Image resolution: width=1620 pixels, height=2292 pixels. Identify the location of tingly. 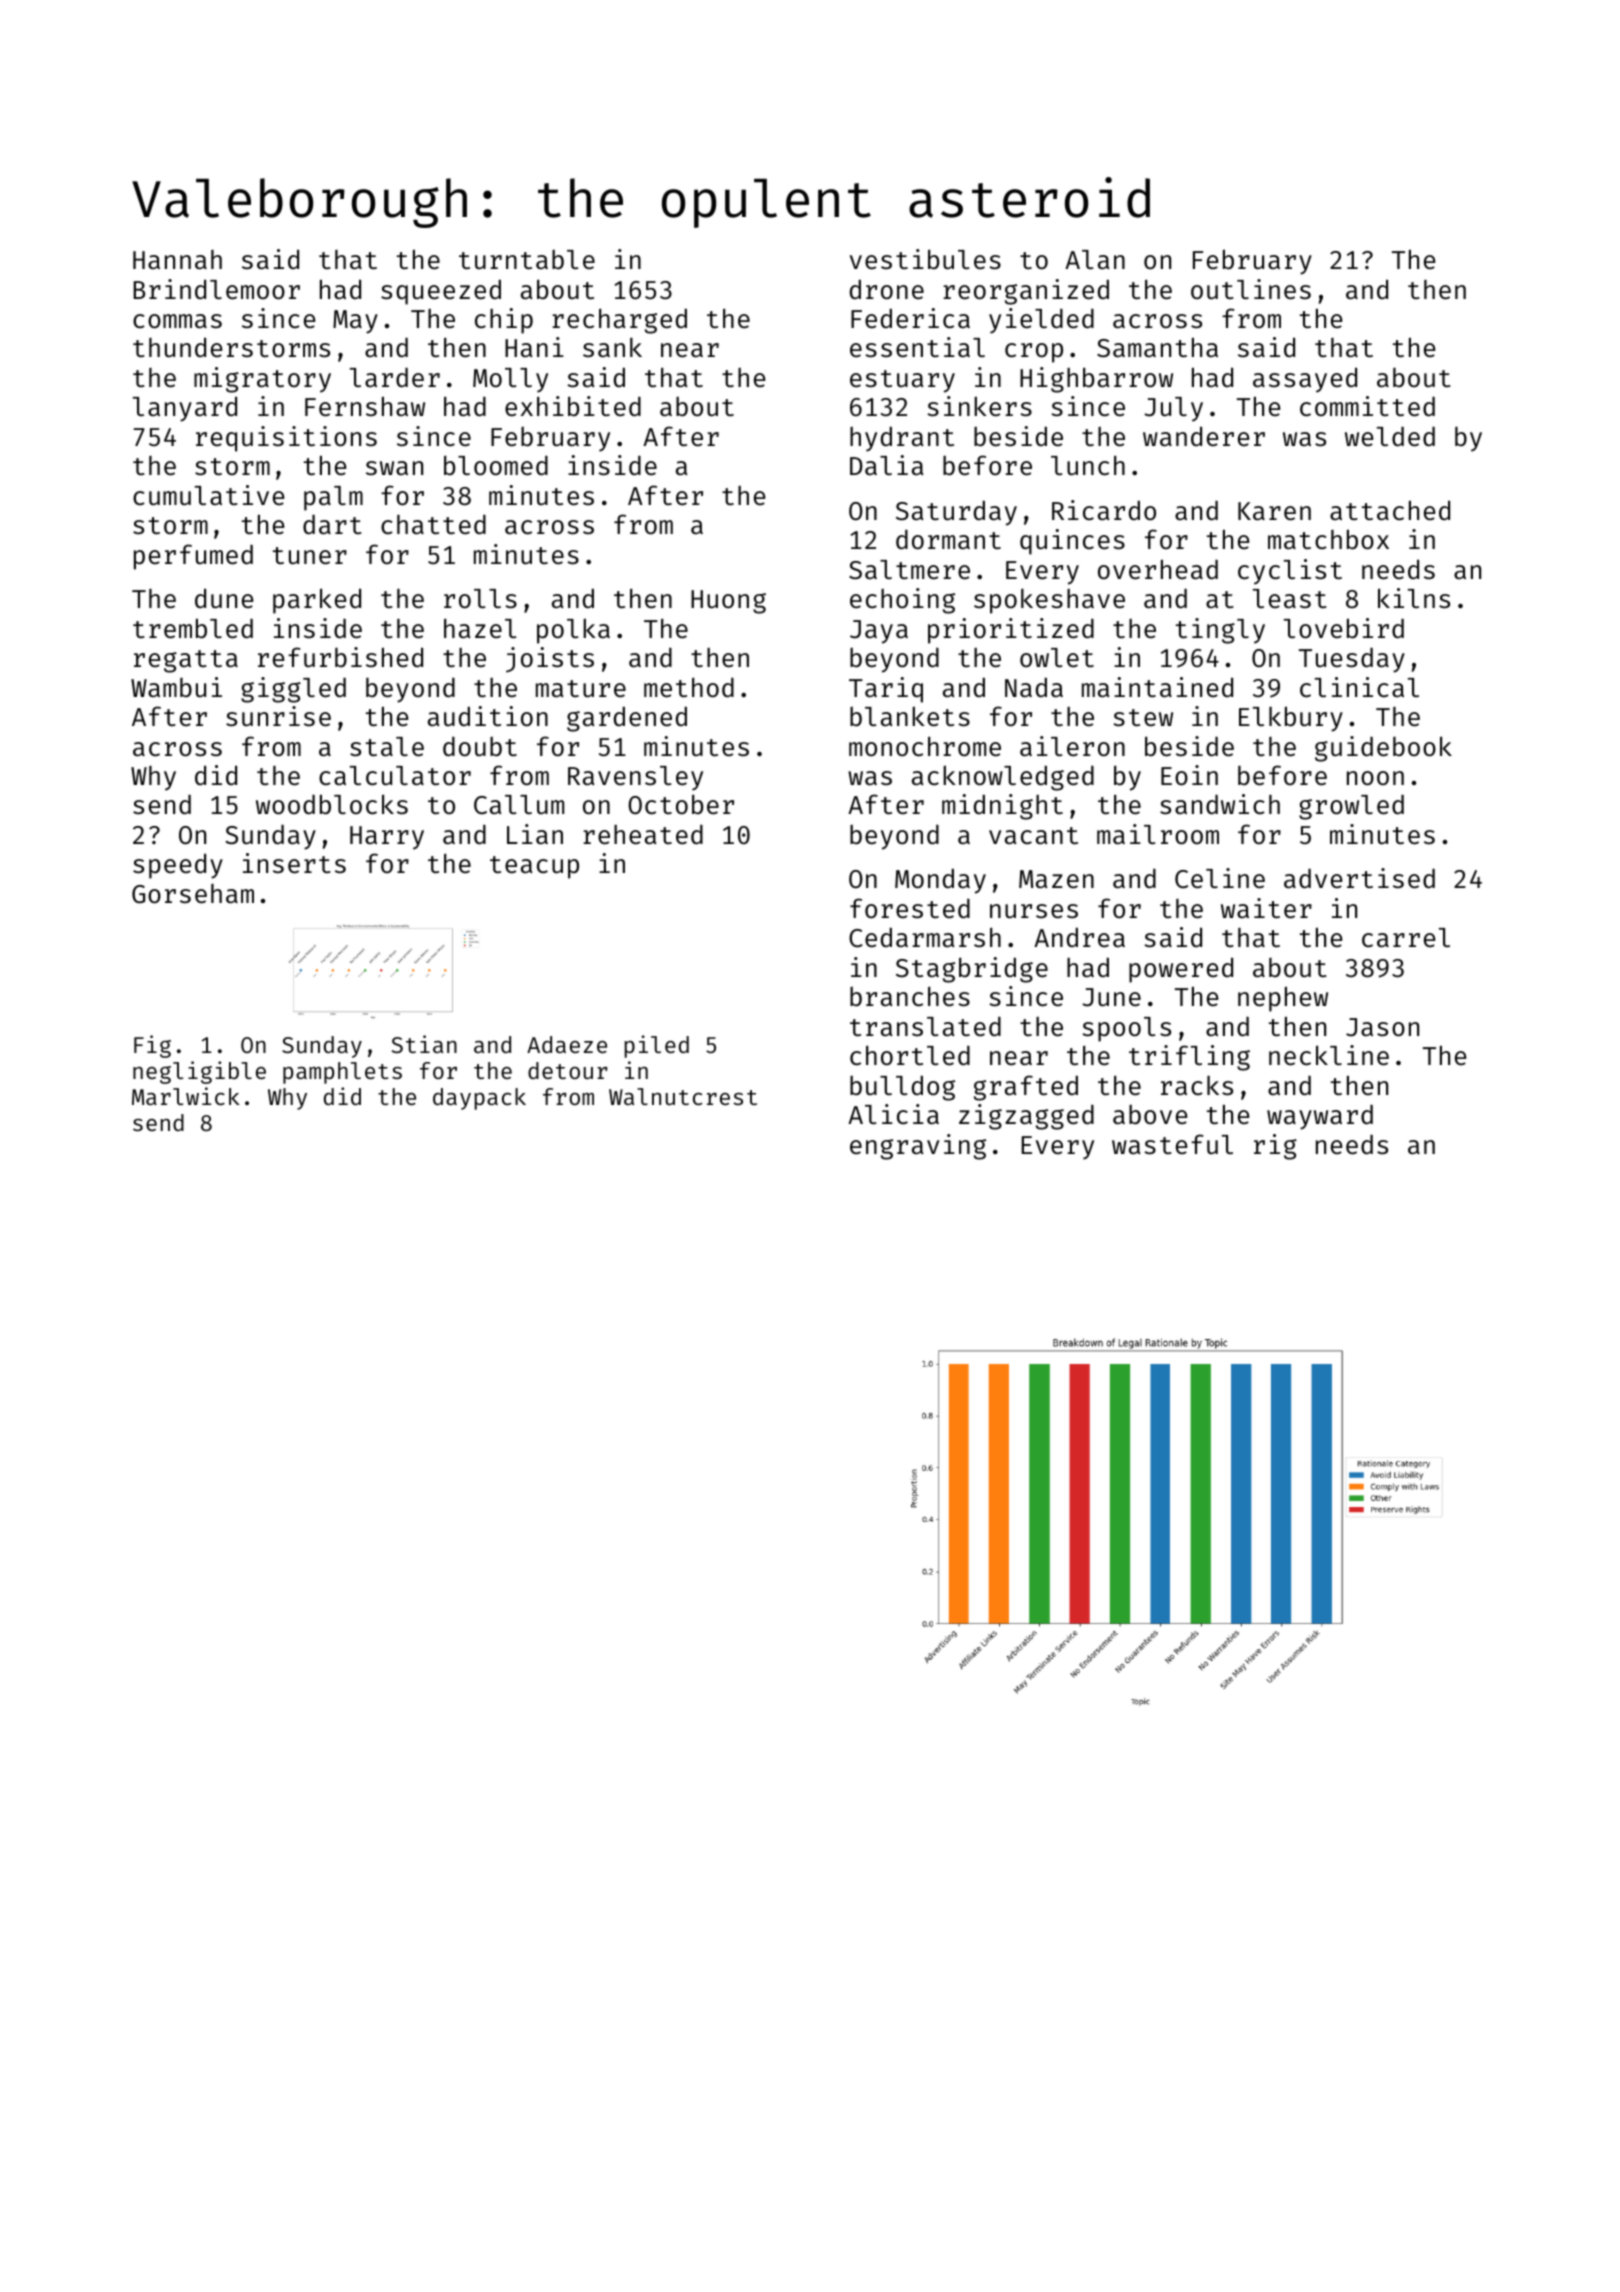
(1220, 631).
